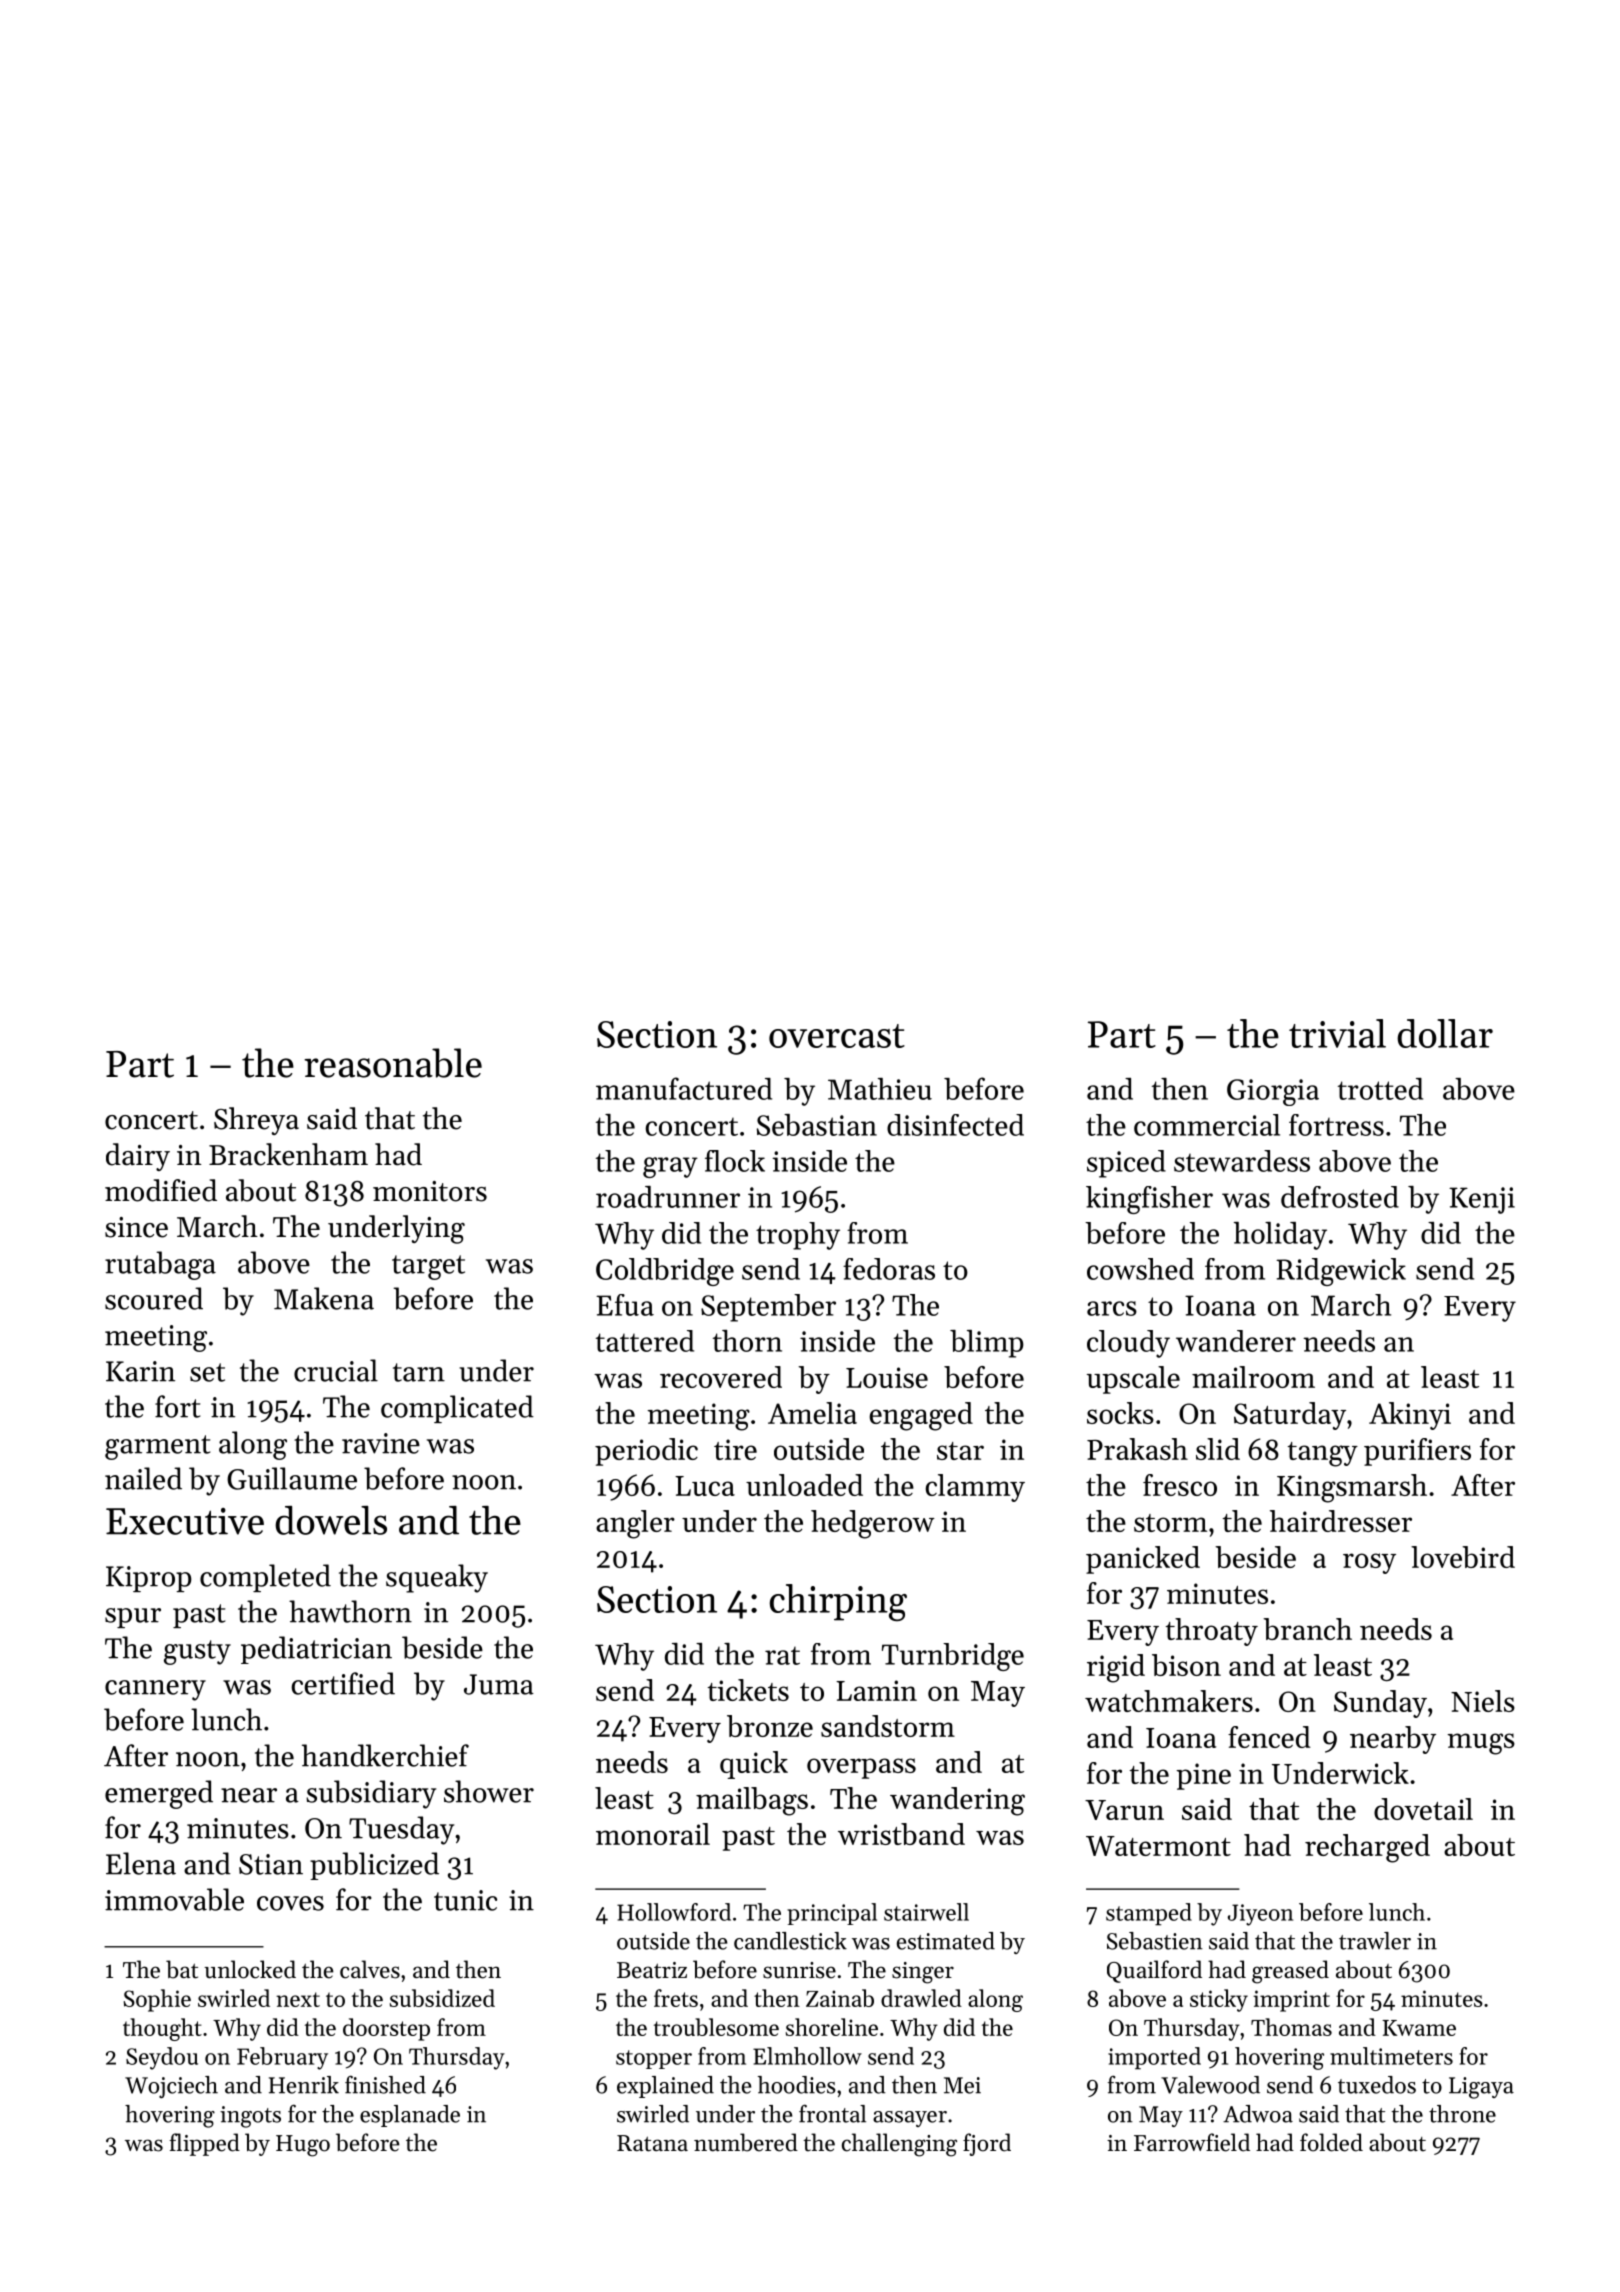 This screenshot has height=2292, width=1620. I want to click on trivial, so click(1337, 1033).
